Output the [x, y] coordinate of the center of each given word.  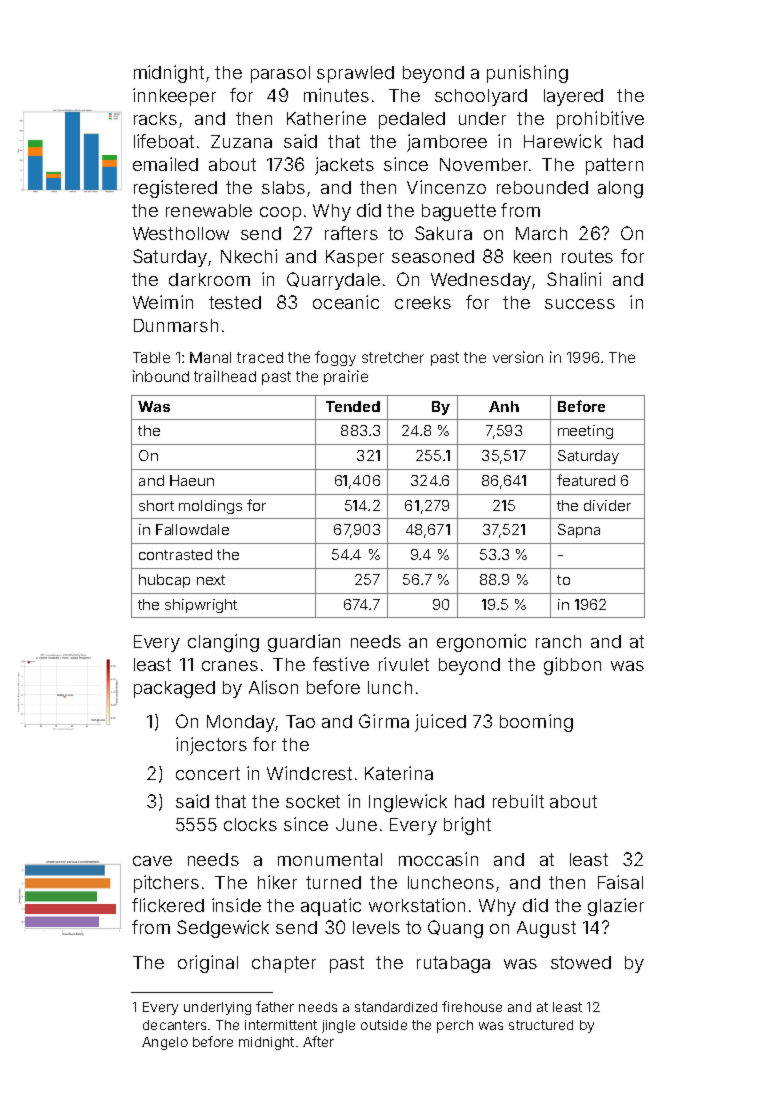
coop [280, 214]
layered [573, 97]
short [156, 505]
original [208, 964]
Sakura [443, 233]
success [580, 304]
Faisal [620, 882]
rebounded [542, 187]
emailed [165, 164]
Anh [504, 406]
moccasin [438, 859]
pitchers [166, 884]
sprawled [355, 74]
